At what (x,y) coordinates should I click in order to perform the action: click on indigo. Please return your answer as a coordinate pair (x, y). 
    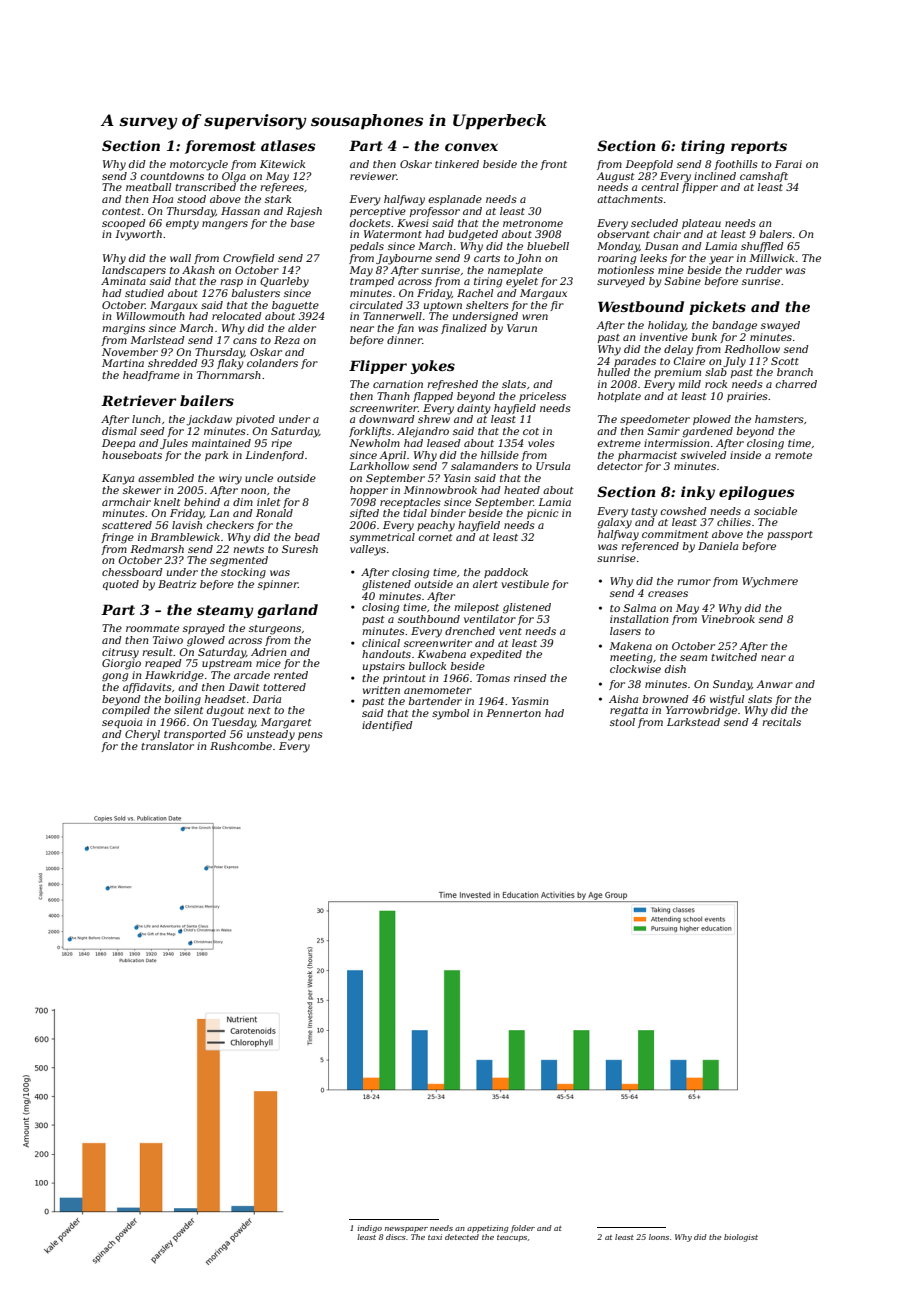
    Looking at the image, I should click on (369, 1229).
